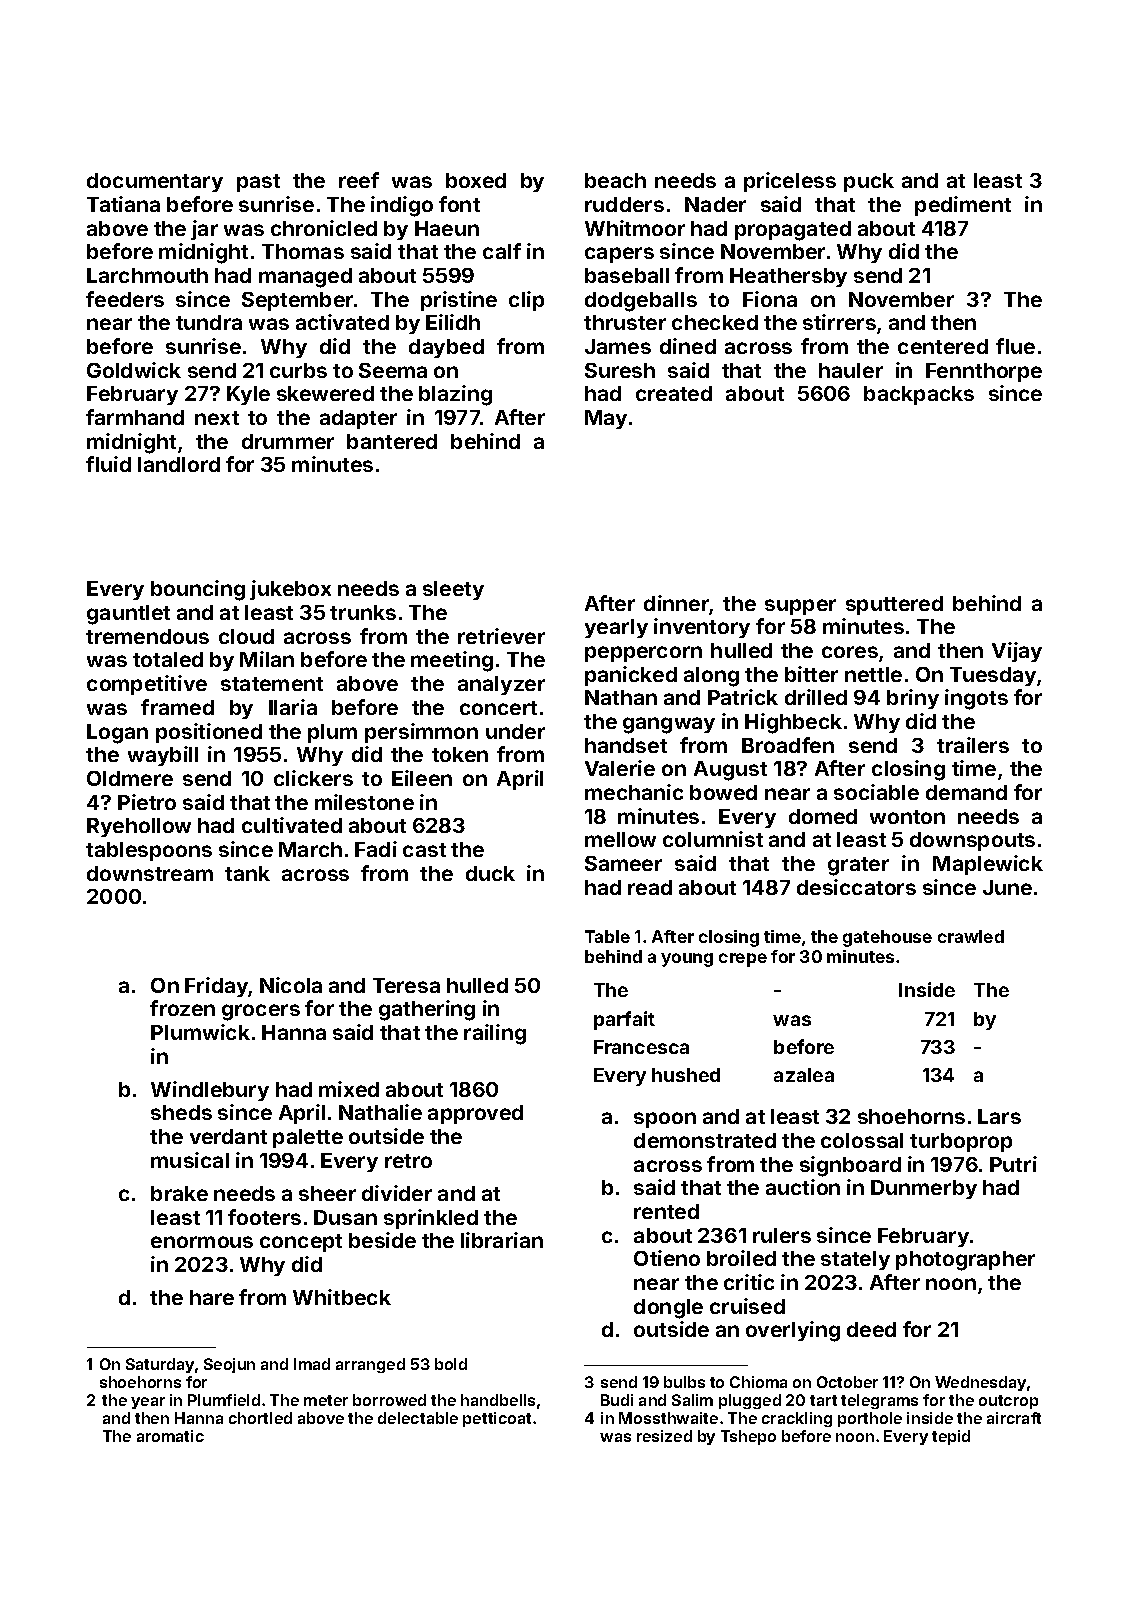 The width and height of the page is (1130, 1605). I want to click on columnist, so click(713, 839).
